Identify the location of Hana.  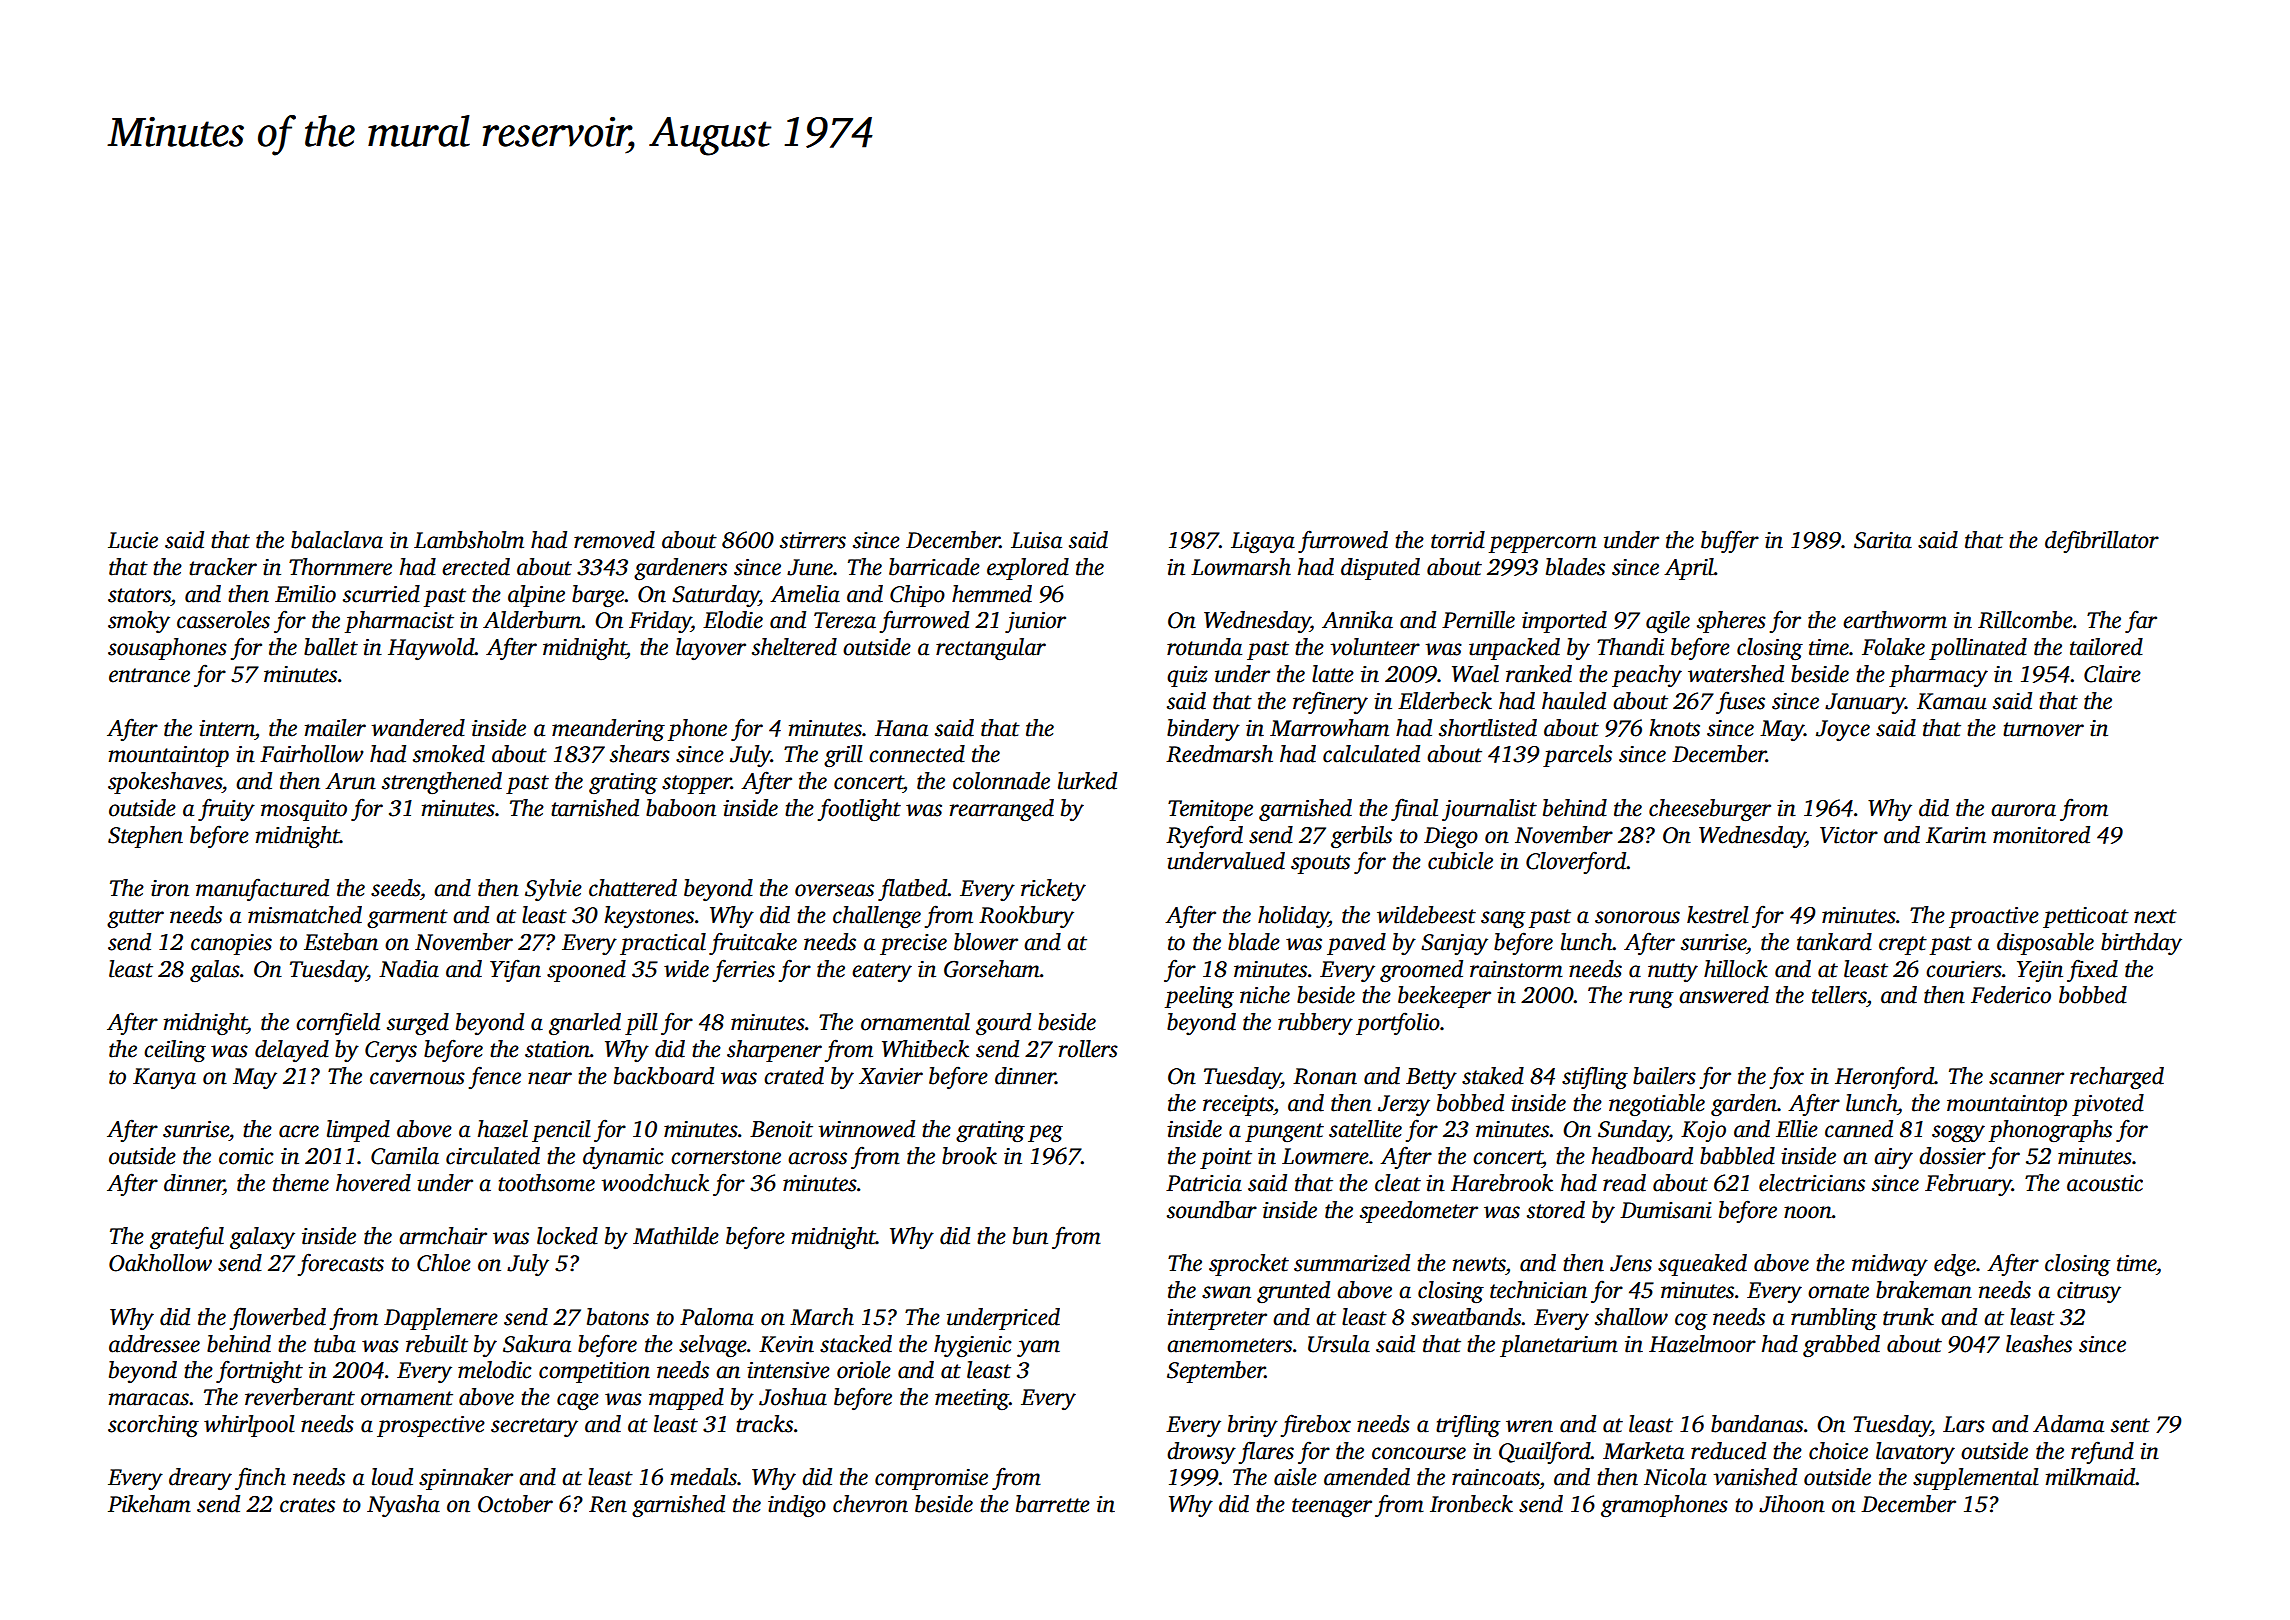
(901, 728).
